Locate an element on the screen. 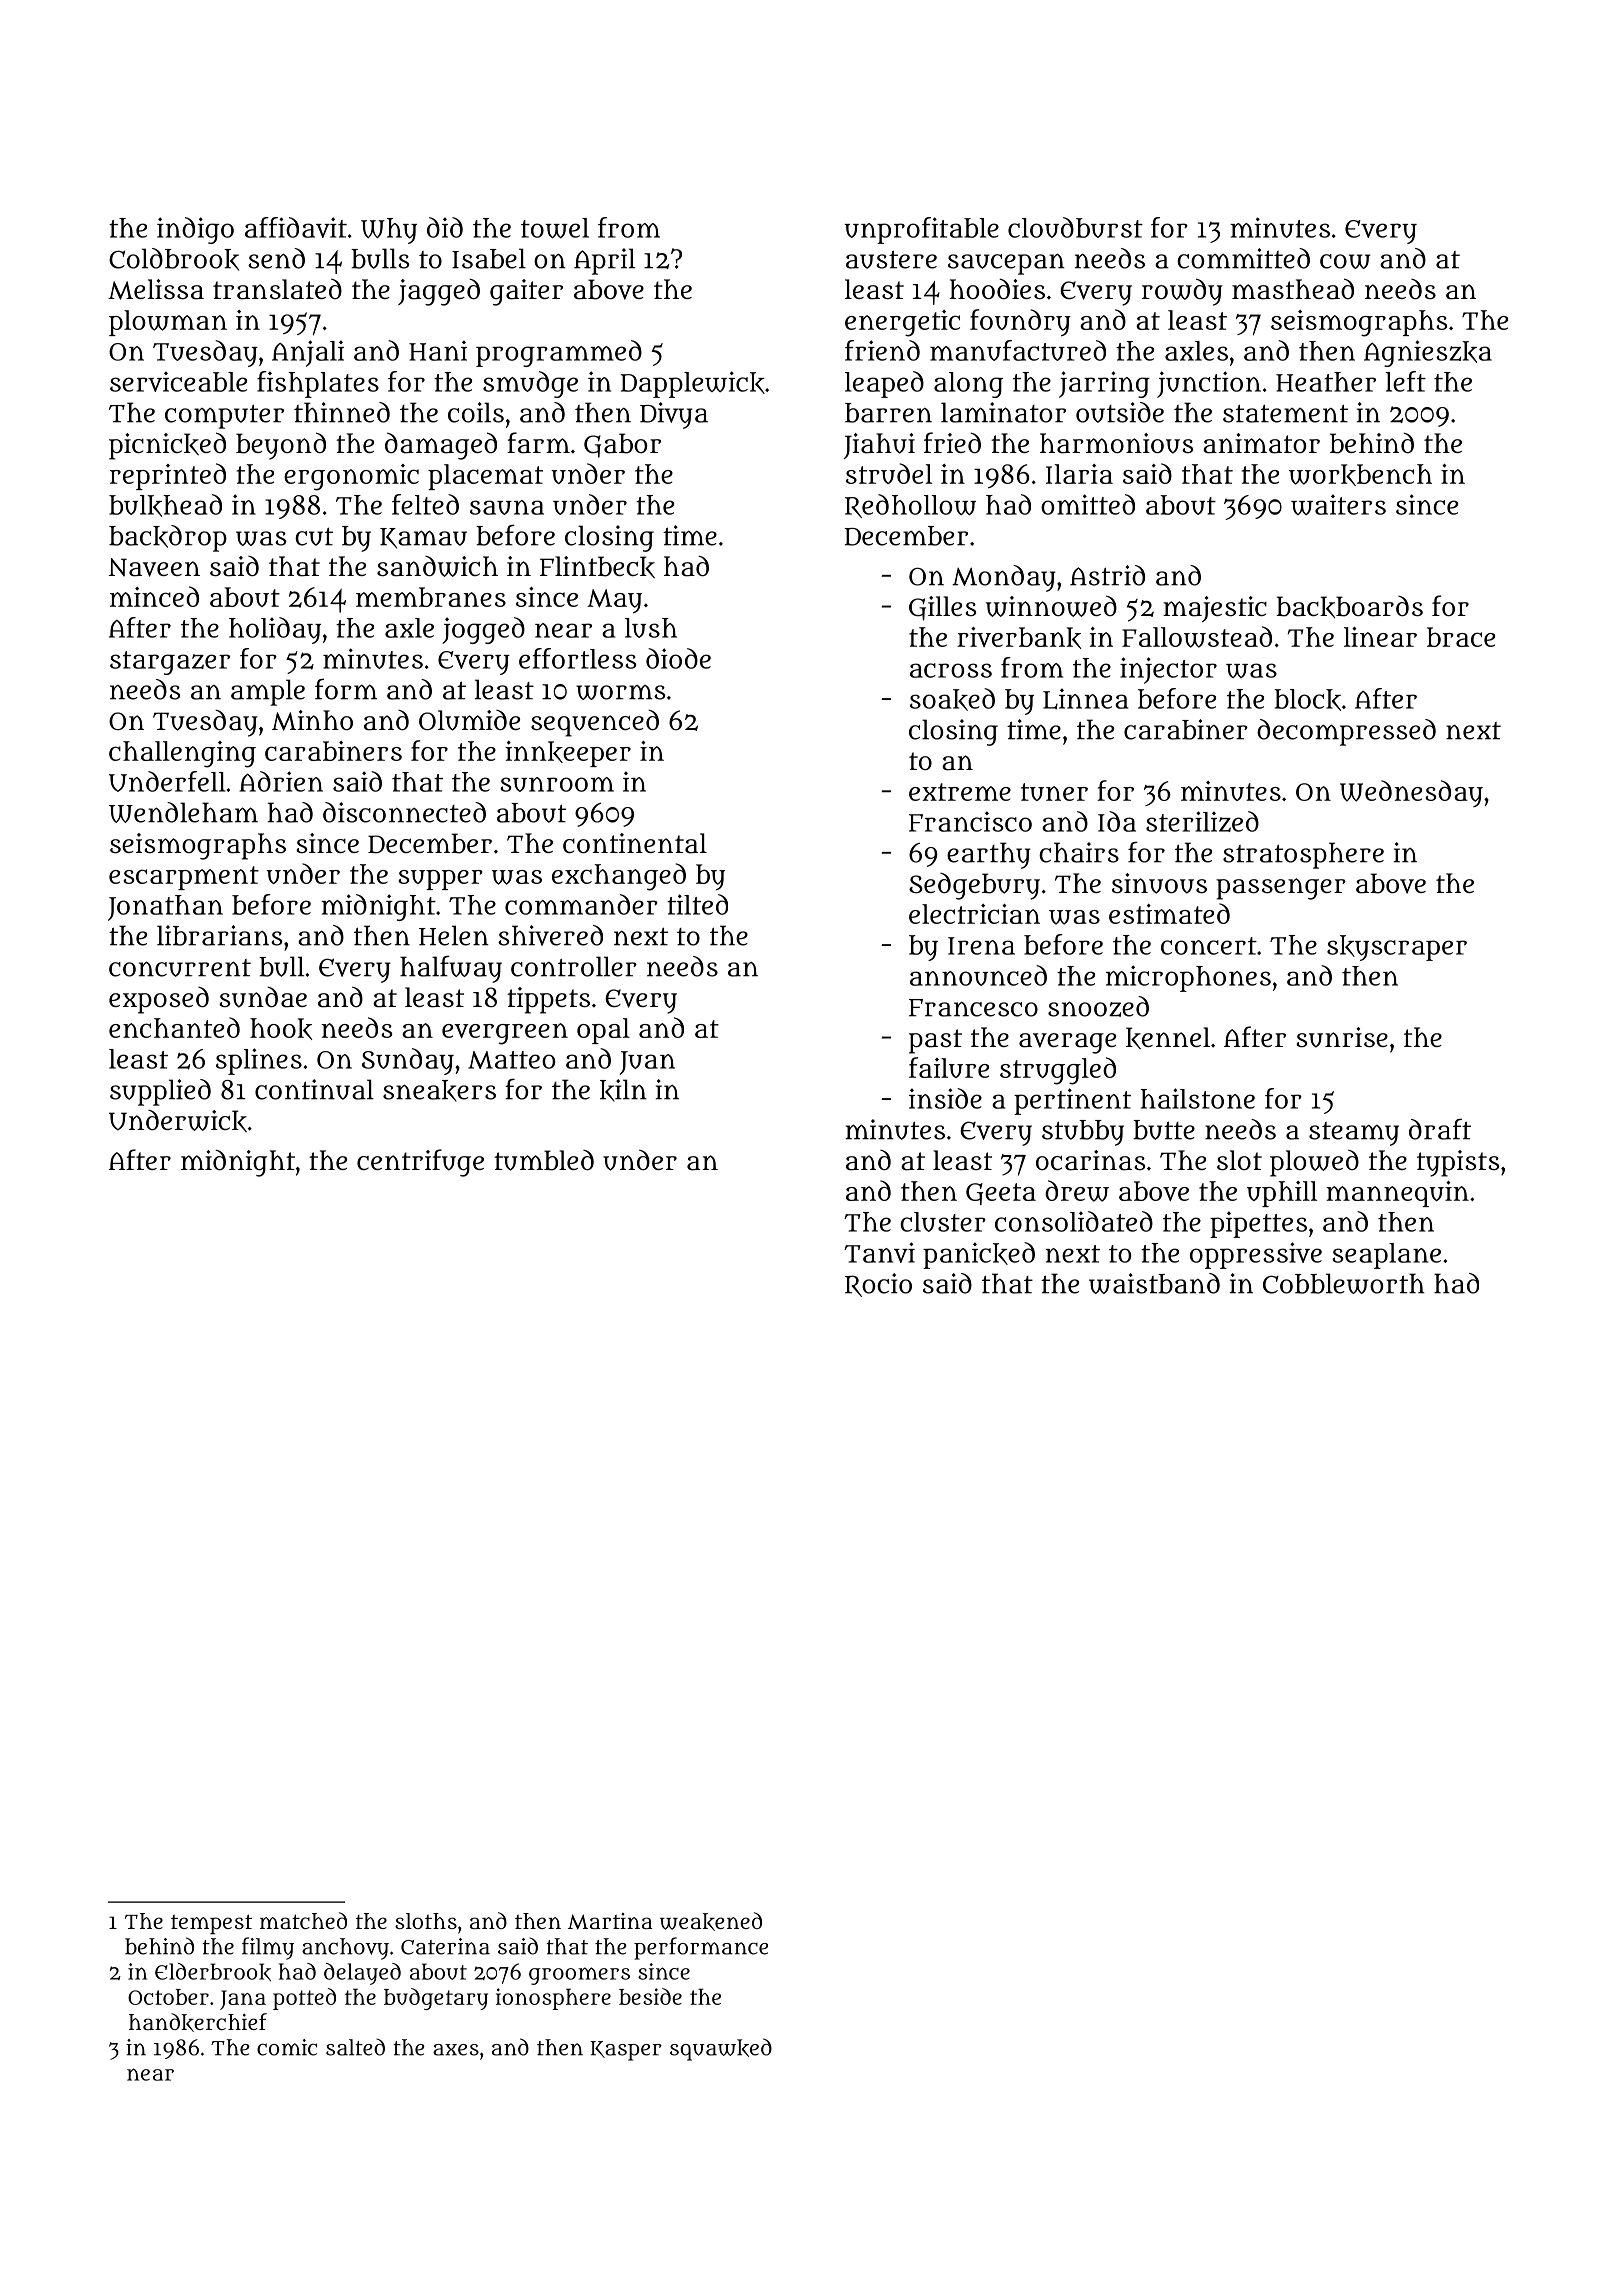  Rocio is located at coordinates (878, 1285).
